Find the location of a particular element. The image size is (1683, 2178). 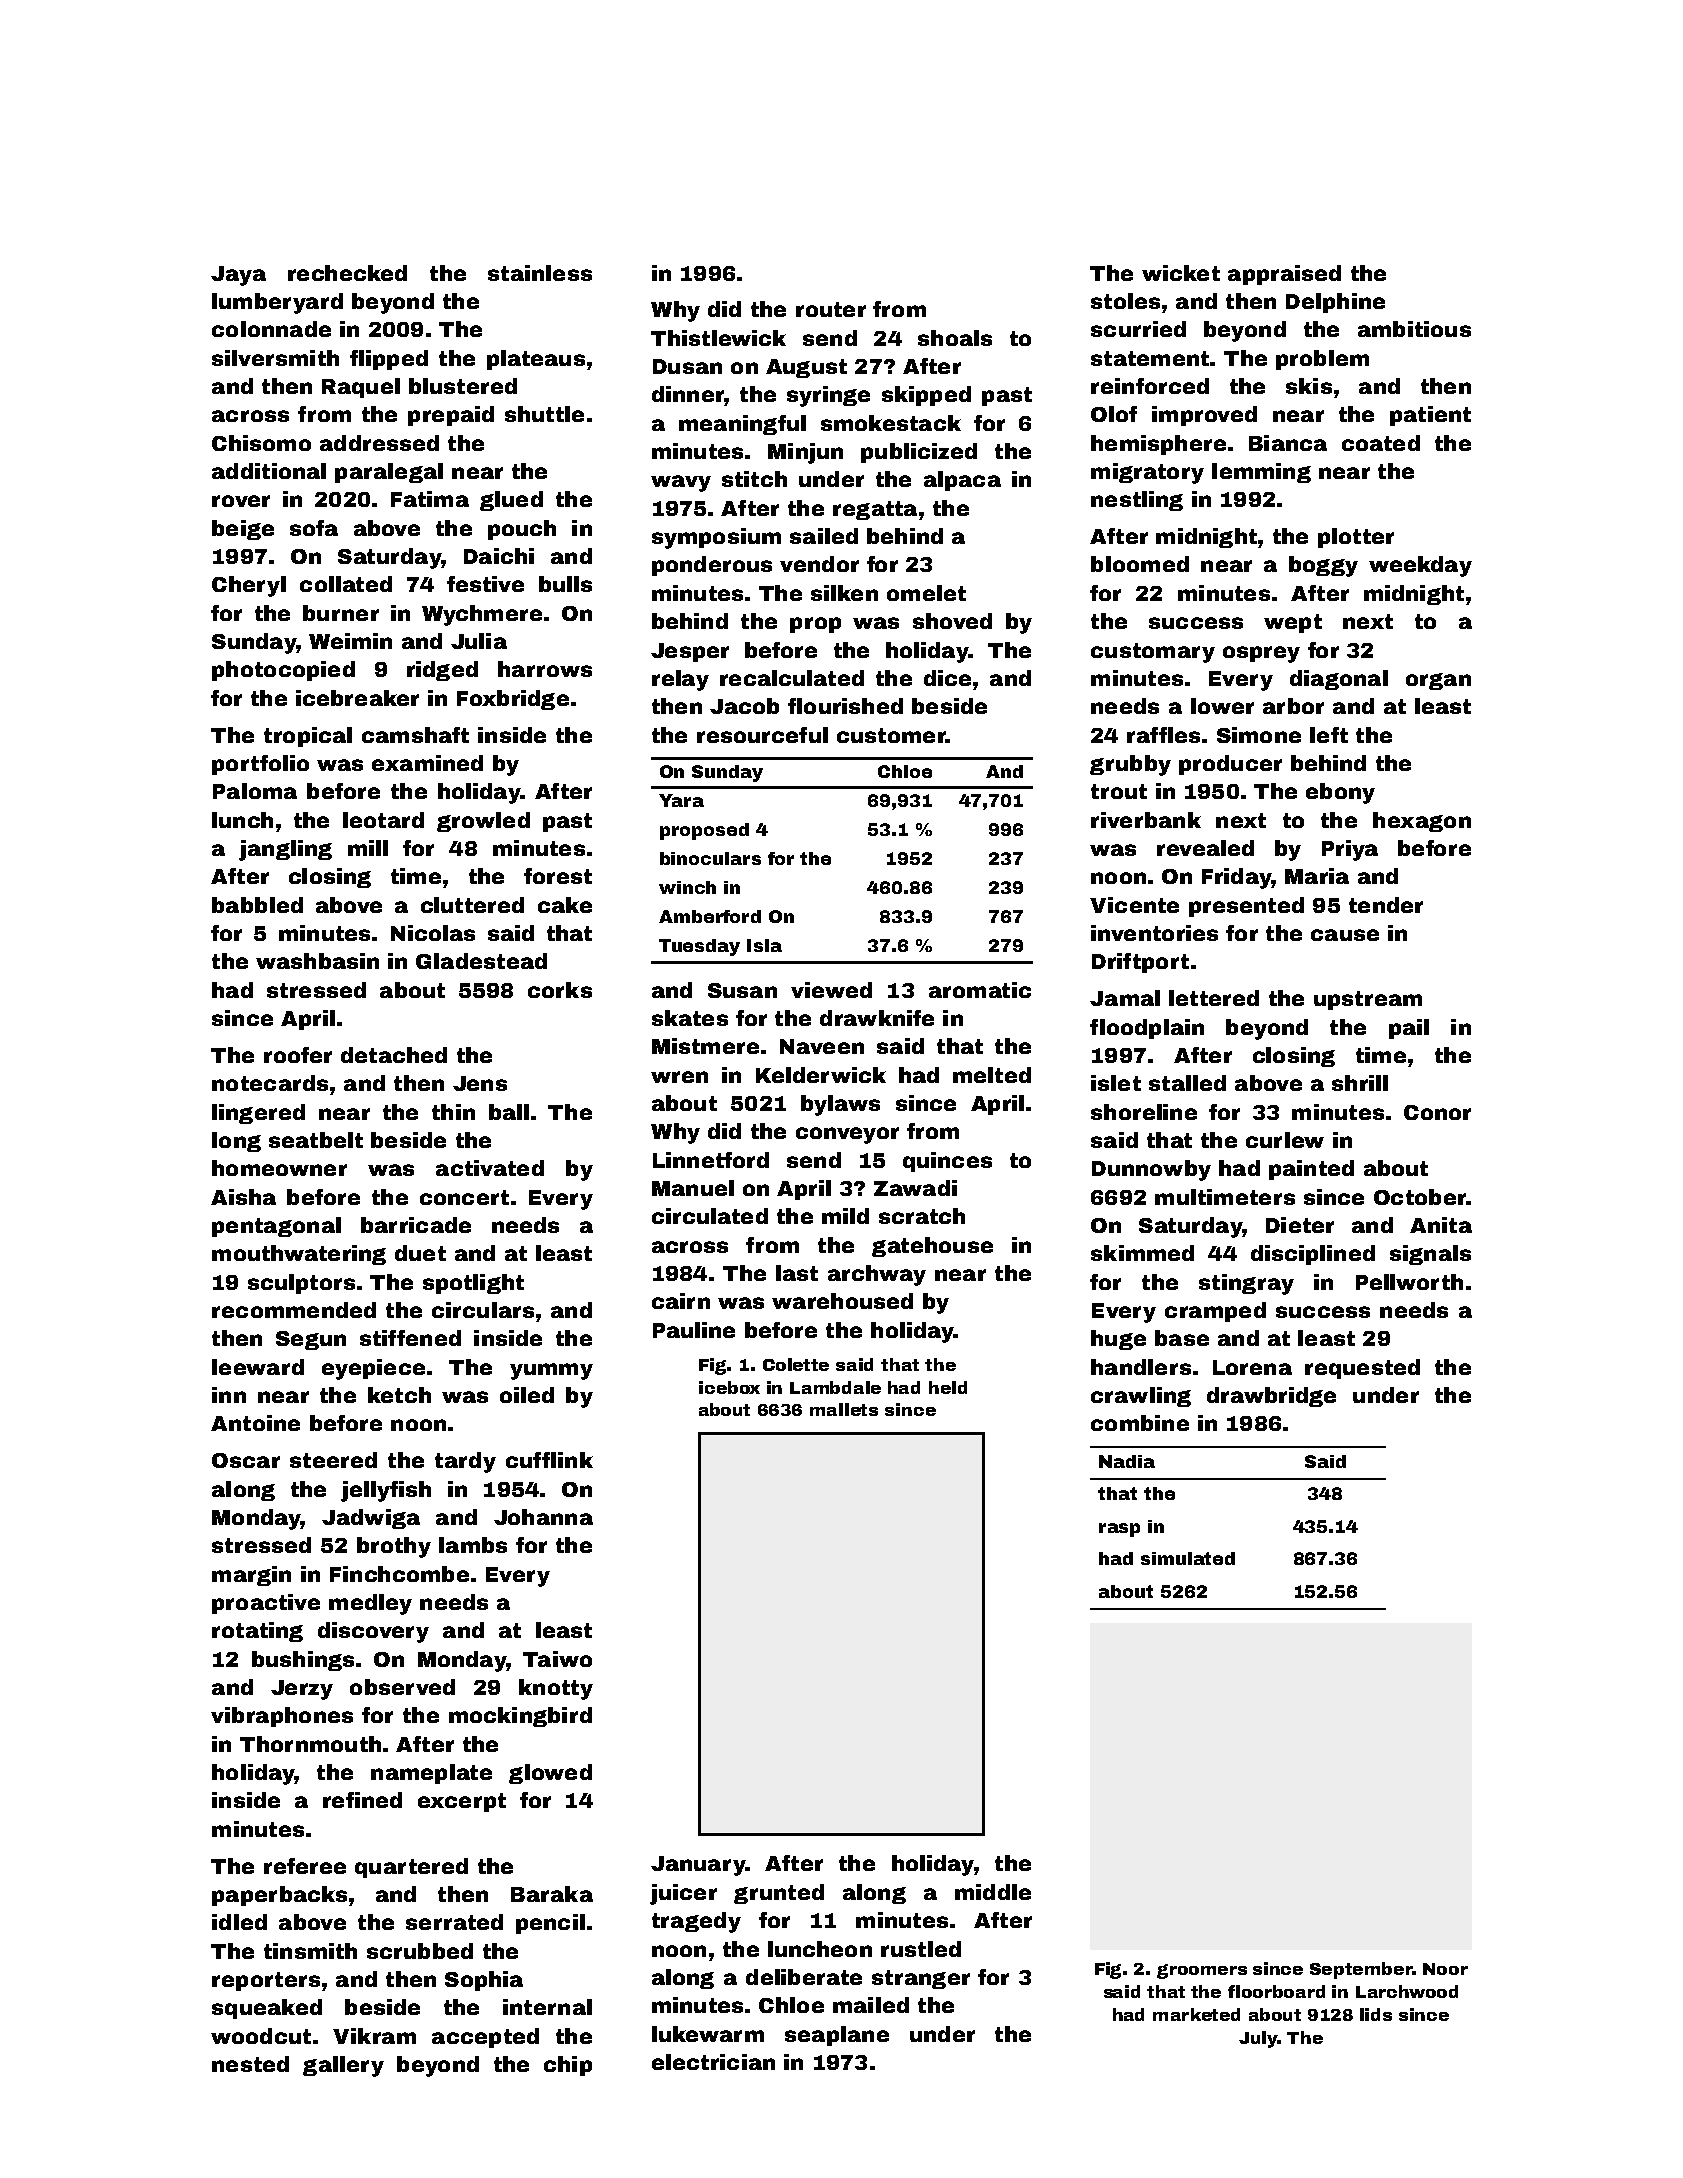

Cheryl is located at coordinates (249, 586).
